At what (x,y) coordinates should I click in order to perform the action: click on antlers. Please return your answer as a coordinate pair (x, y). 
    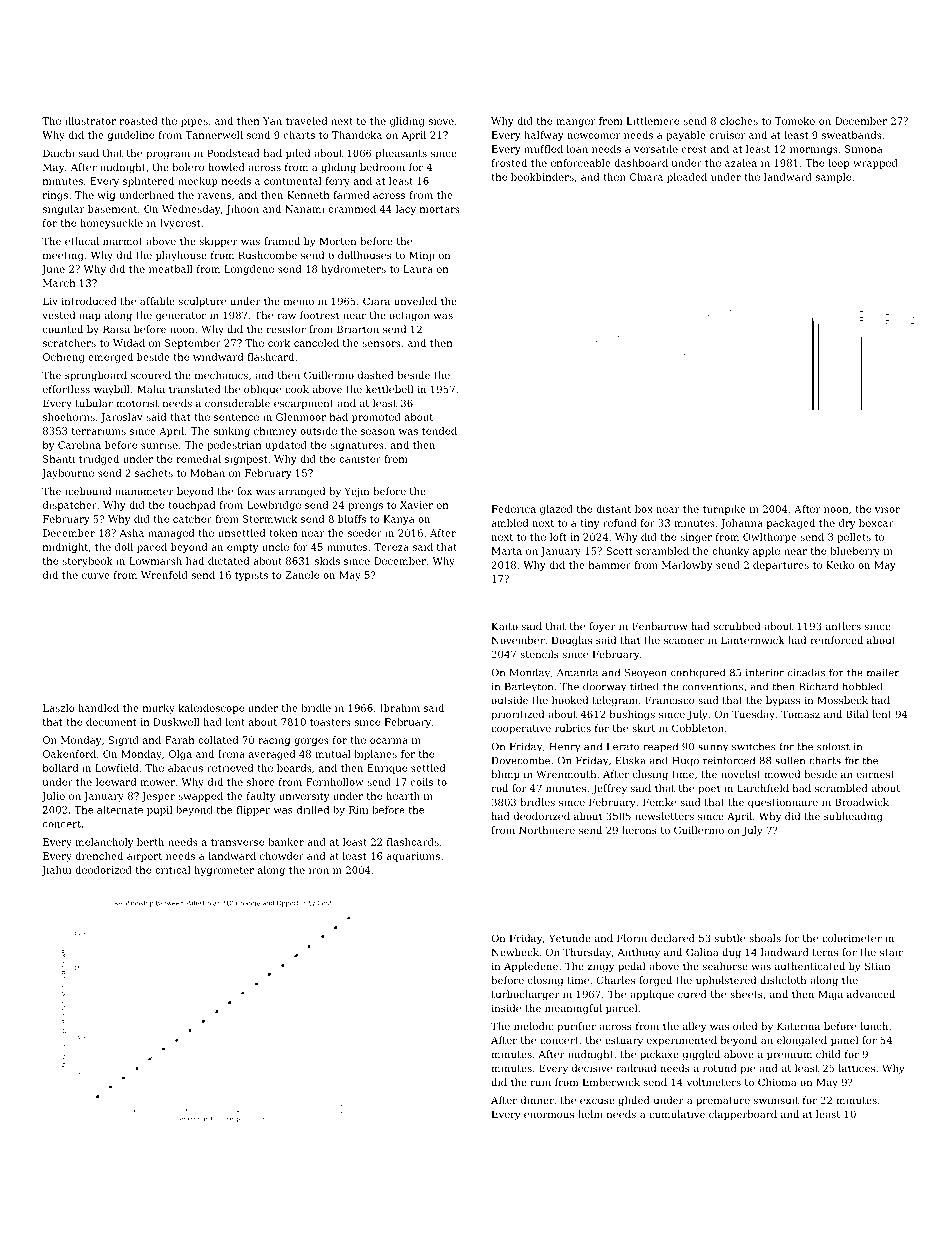
    Looking at the image, I should click on (843, 626).
